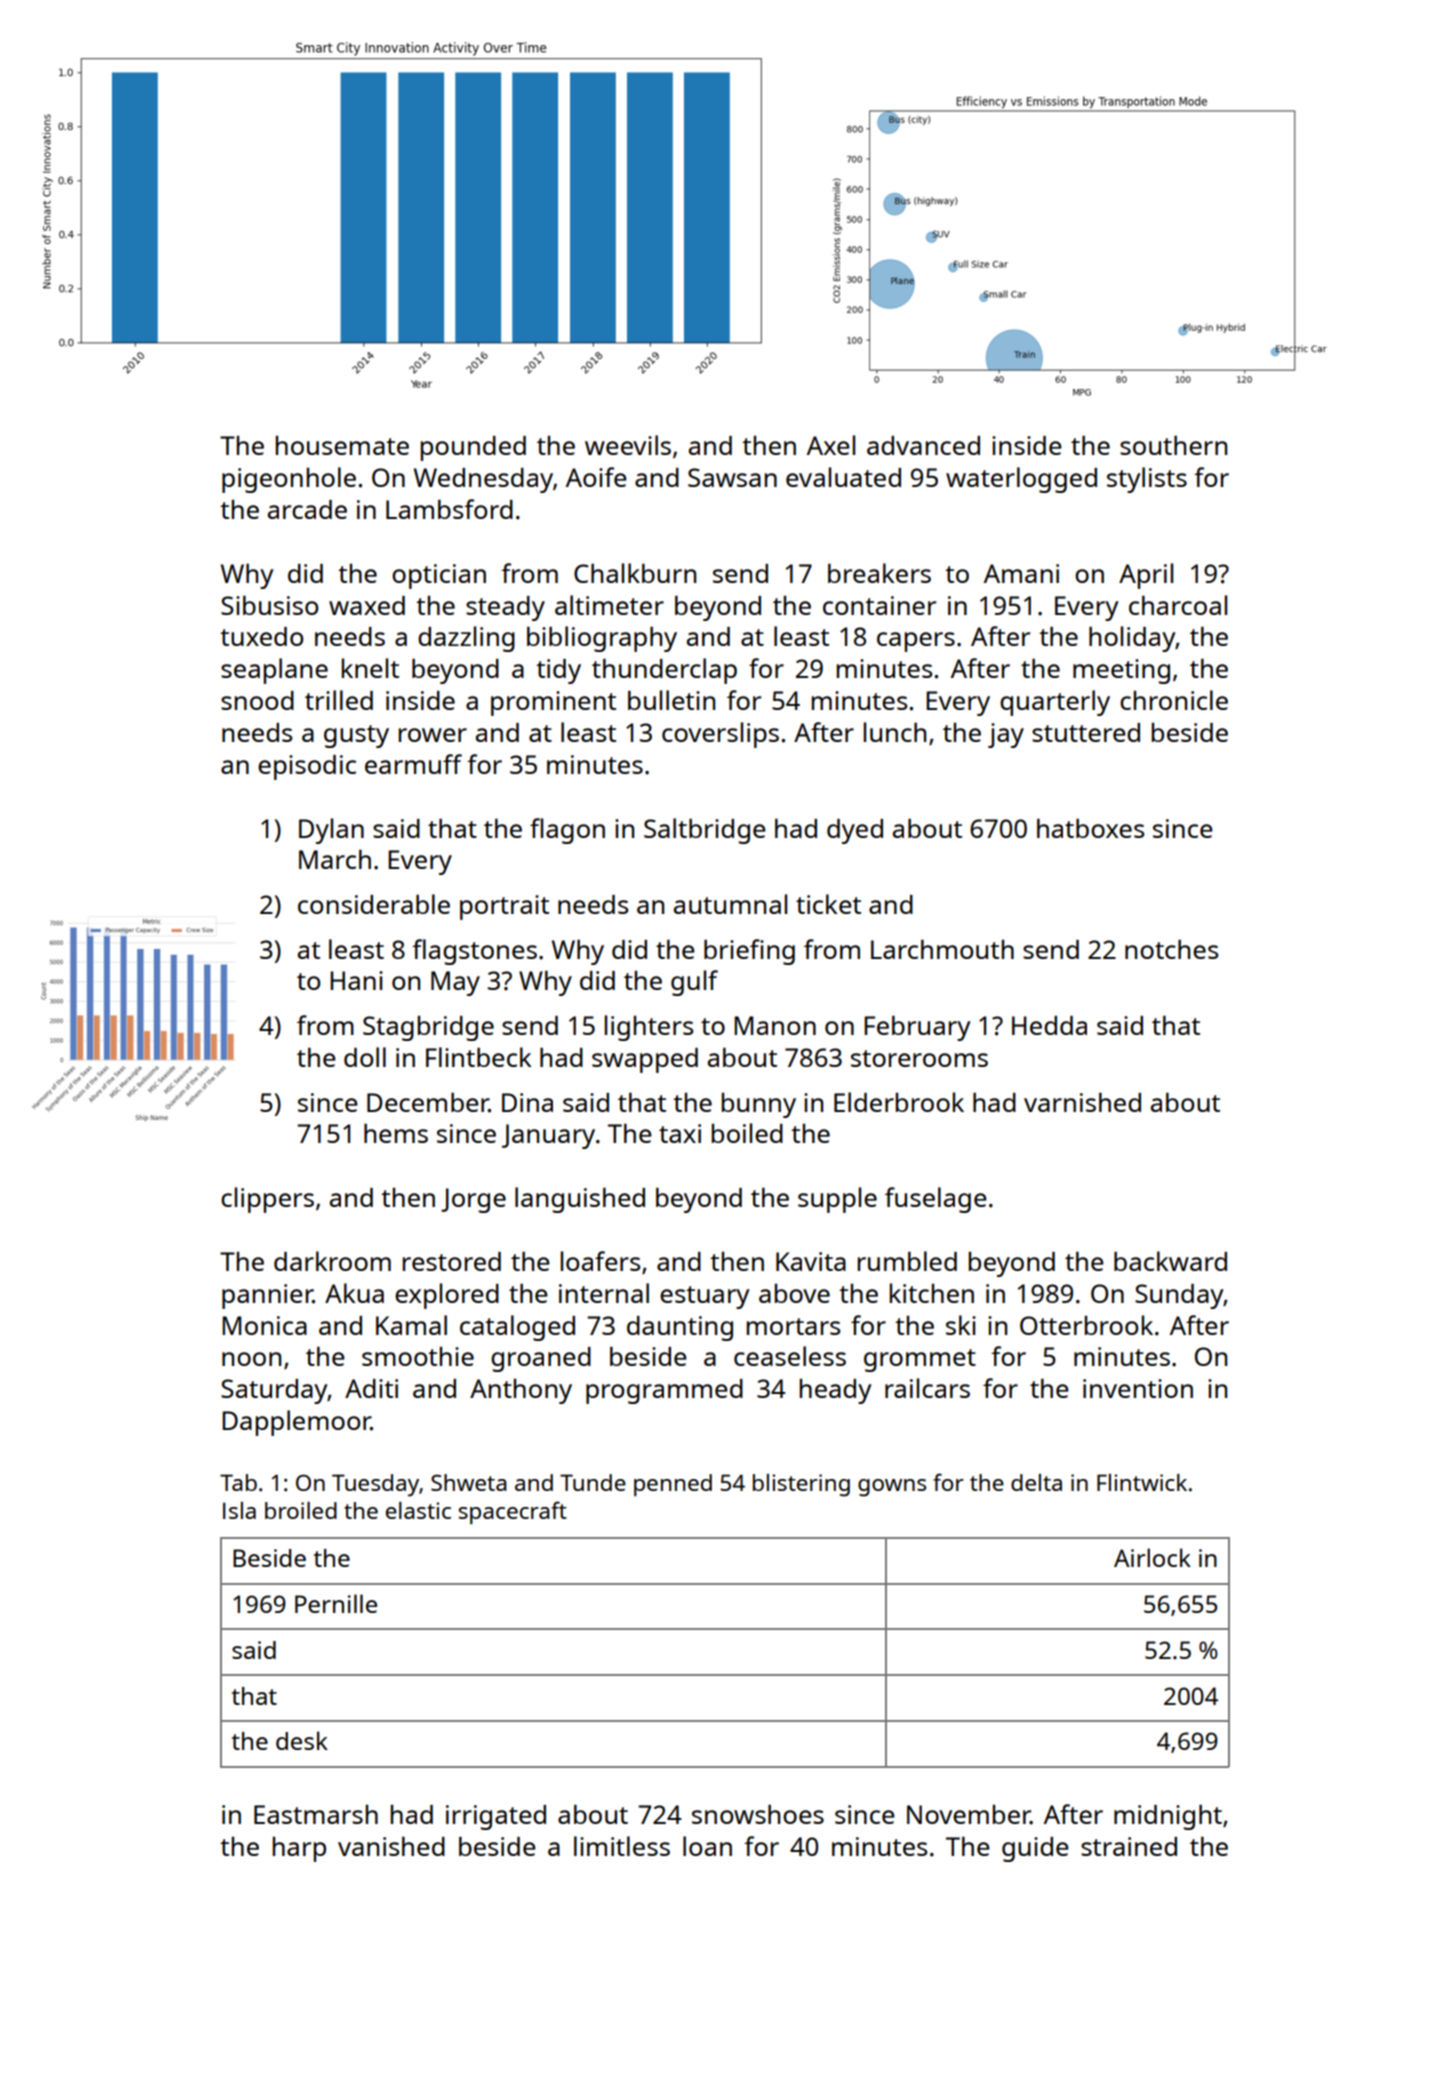  What do you see at coordinates (855, 831) in the document?
I see `dyed` at bounding box center [855, 831].
